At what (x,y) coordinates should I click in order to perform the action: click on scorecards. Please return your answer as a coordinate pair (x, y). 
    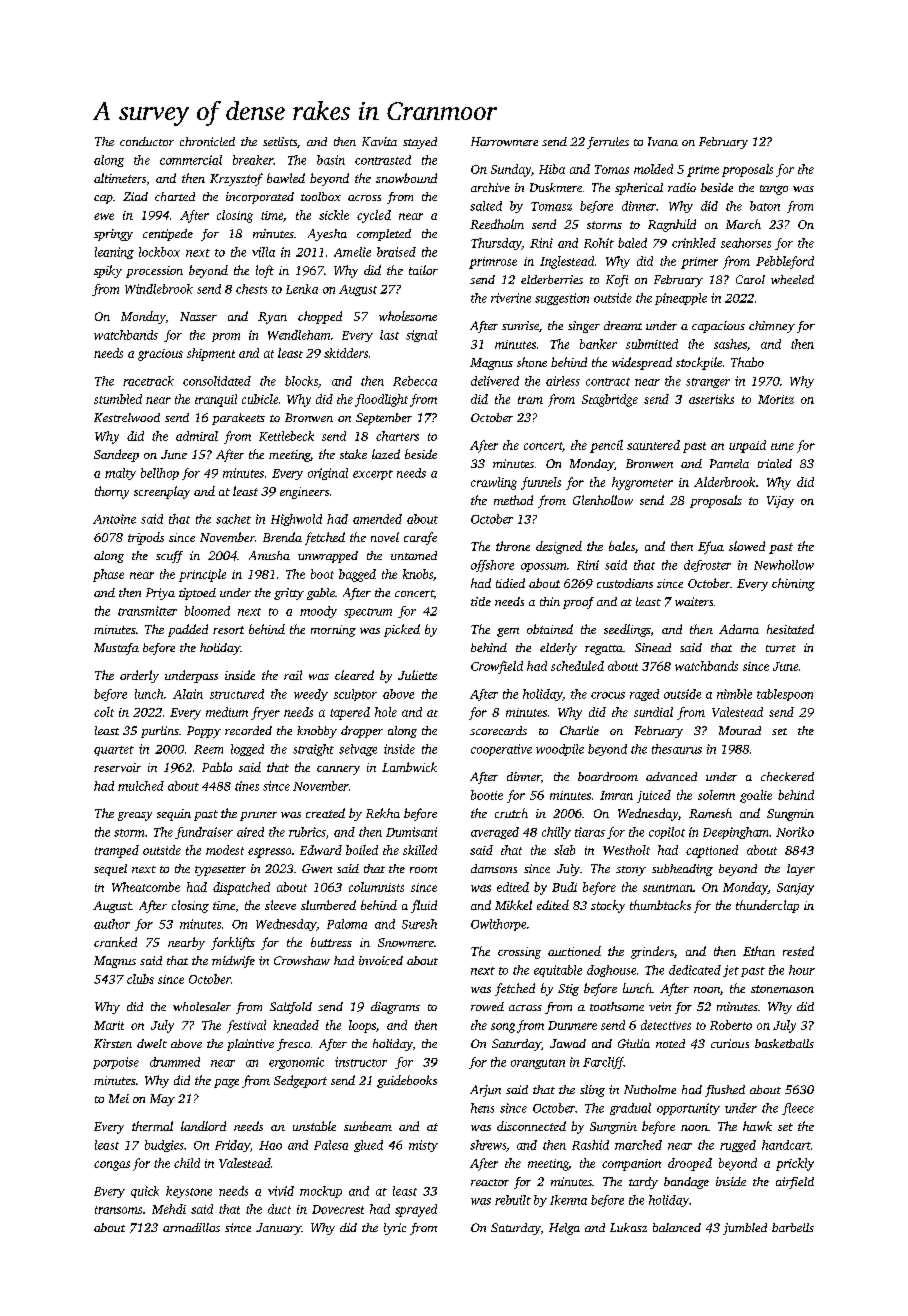
    Looking at the image, I should click on (498, 730).
